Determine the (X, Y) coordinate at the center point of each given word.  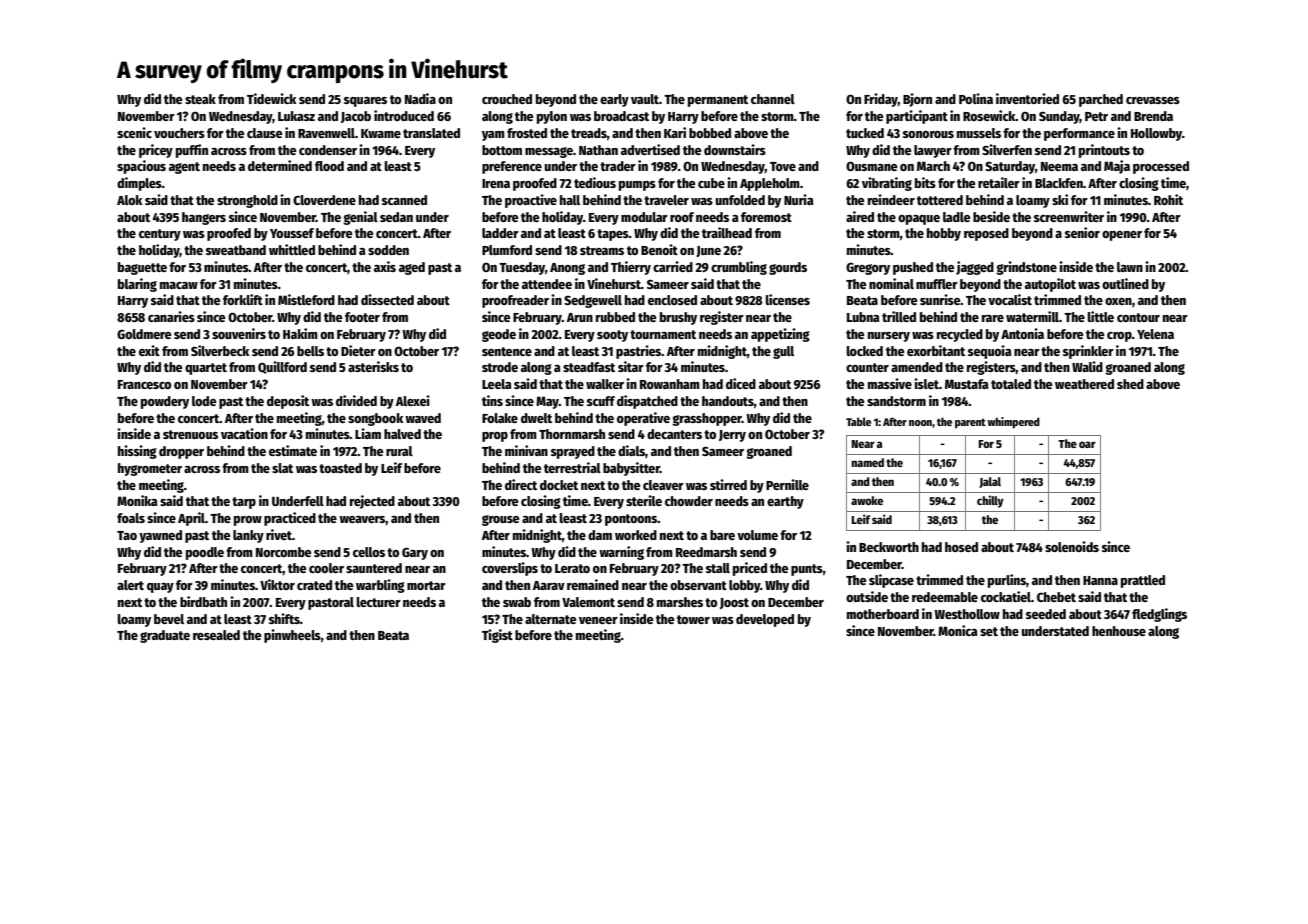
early (614, 100)
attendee (547, 284)
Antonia (1022, 333)
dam (600, 535)
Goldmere (144, 334)
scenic (134, 132)
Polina (976, 98)
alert (130, 585)
